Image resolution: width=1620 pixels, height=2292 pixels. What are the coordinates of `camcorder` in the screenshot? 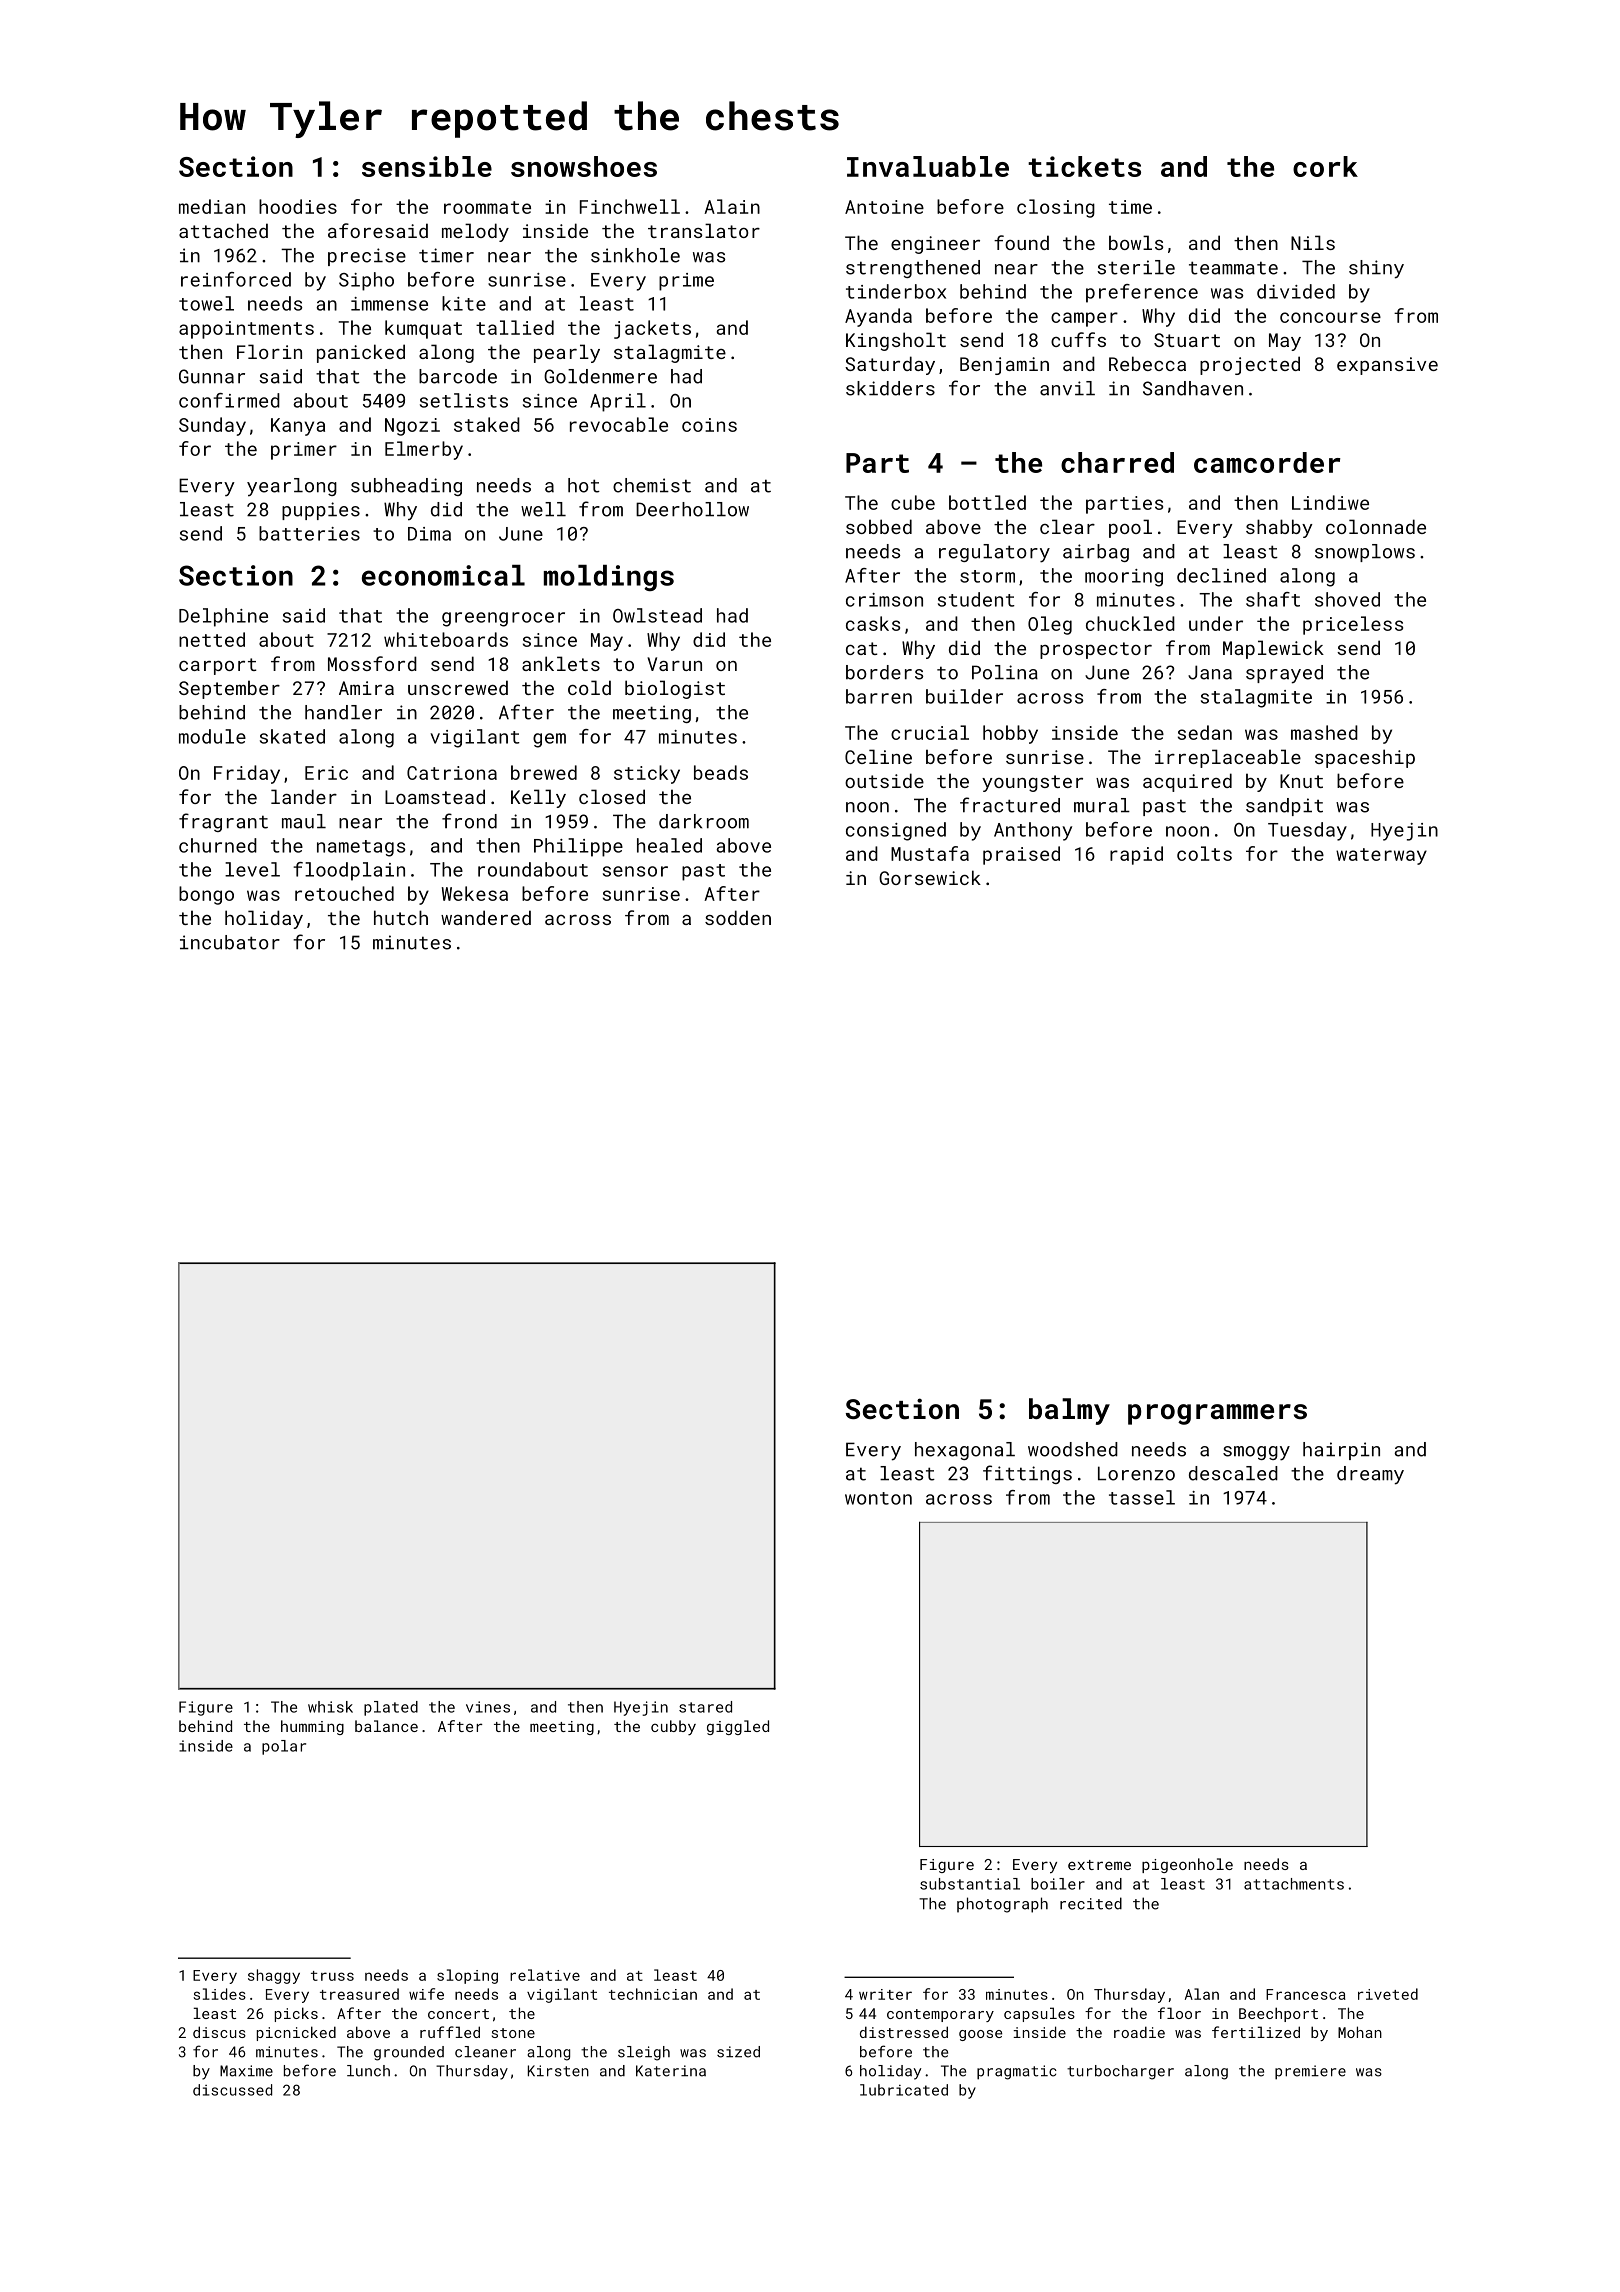 It's located at (1267, 462).
